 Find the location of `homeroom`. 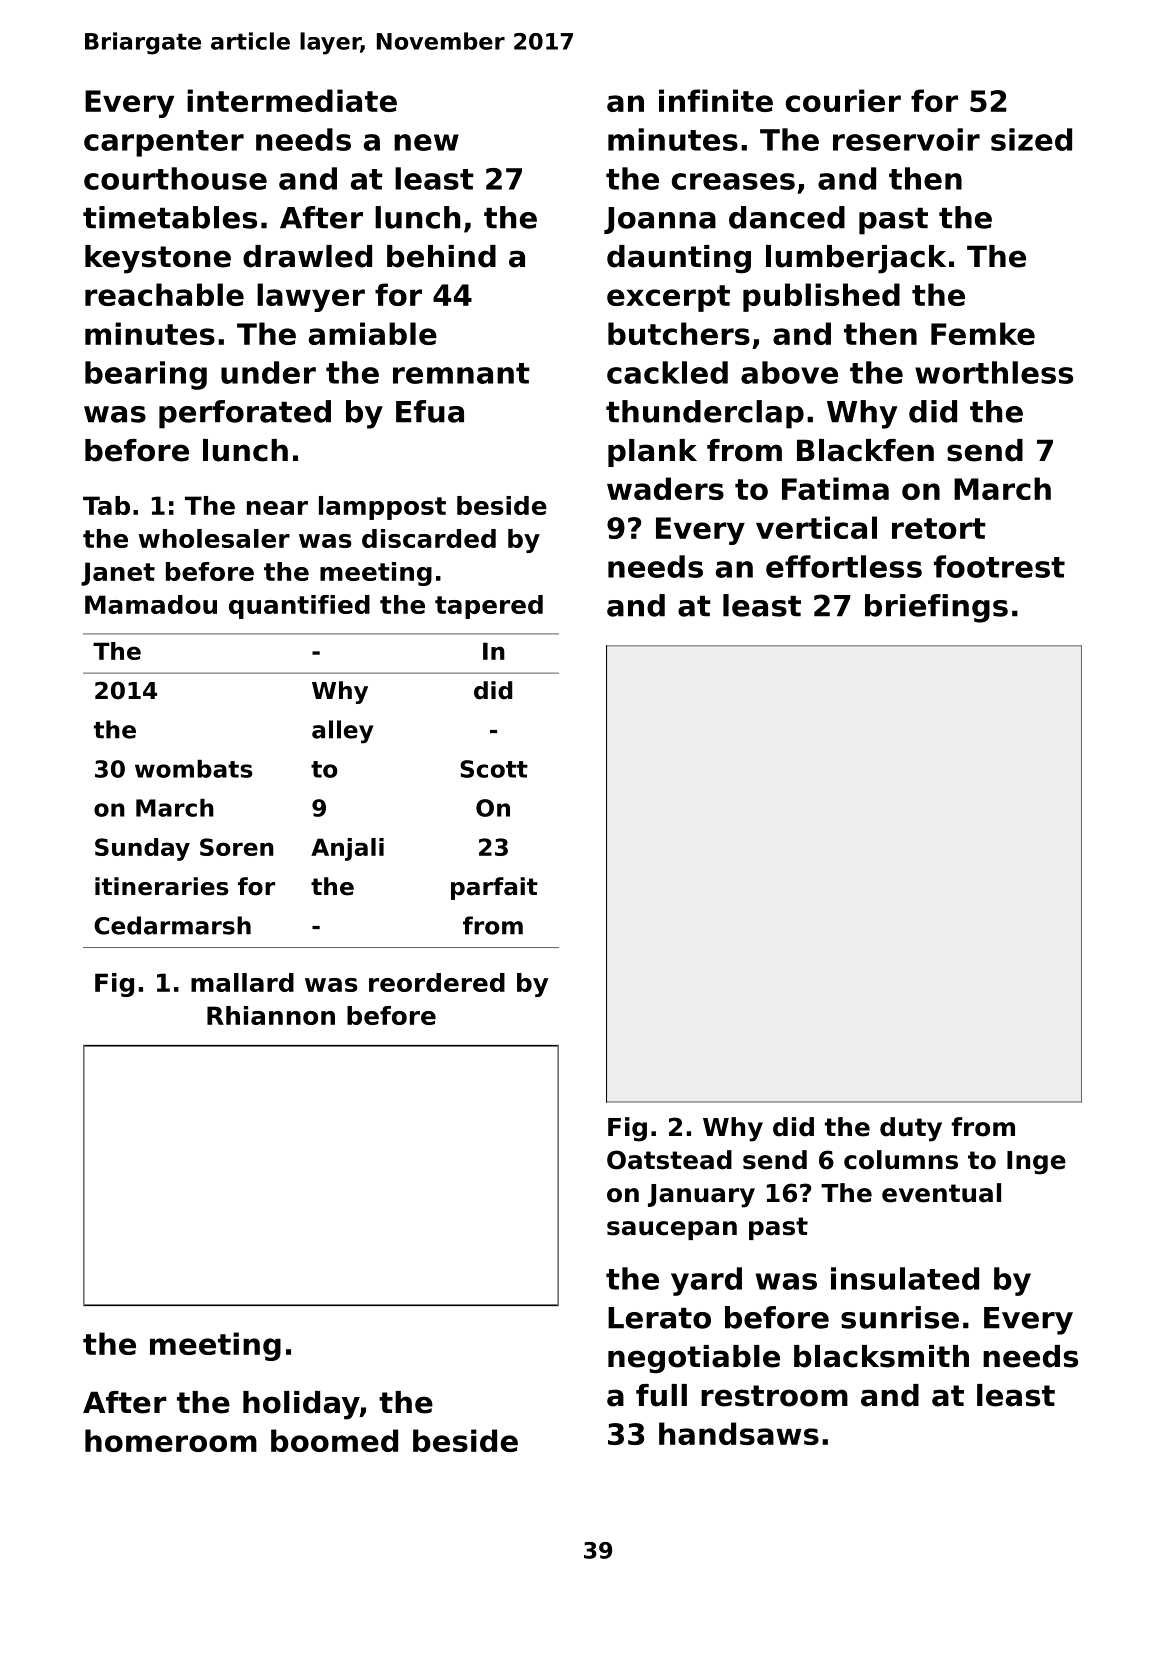

homeroom is located at coordinates (171, 1440).
